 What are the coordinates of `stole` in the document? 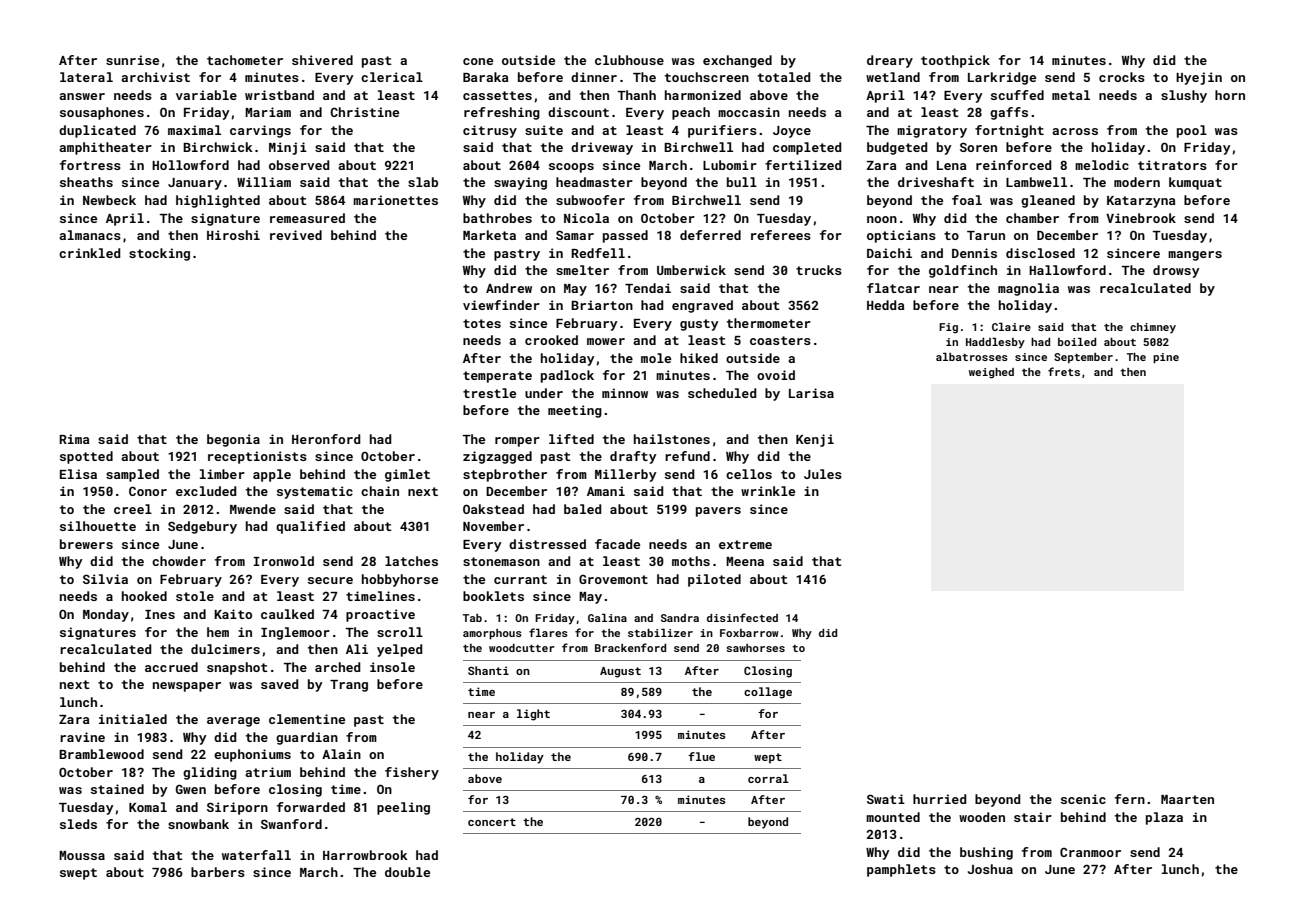 It's located at (195, 596).
